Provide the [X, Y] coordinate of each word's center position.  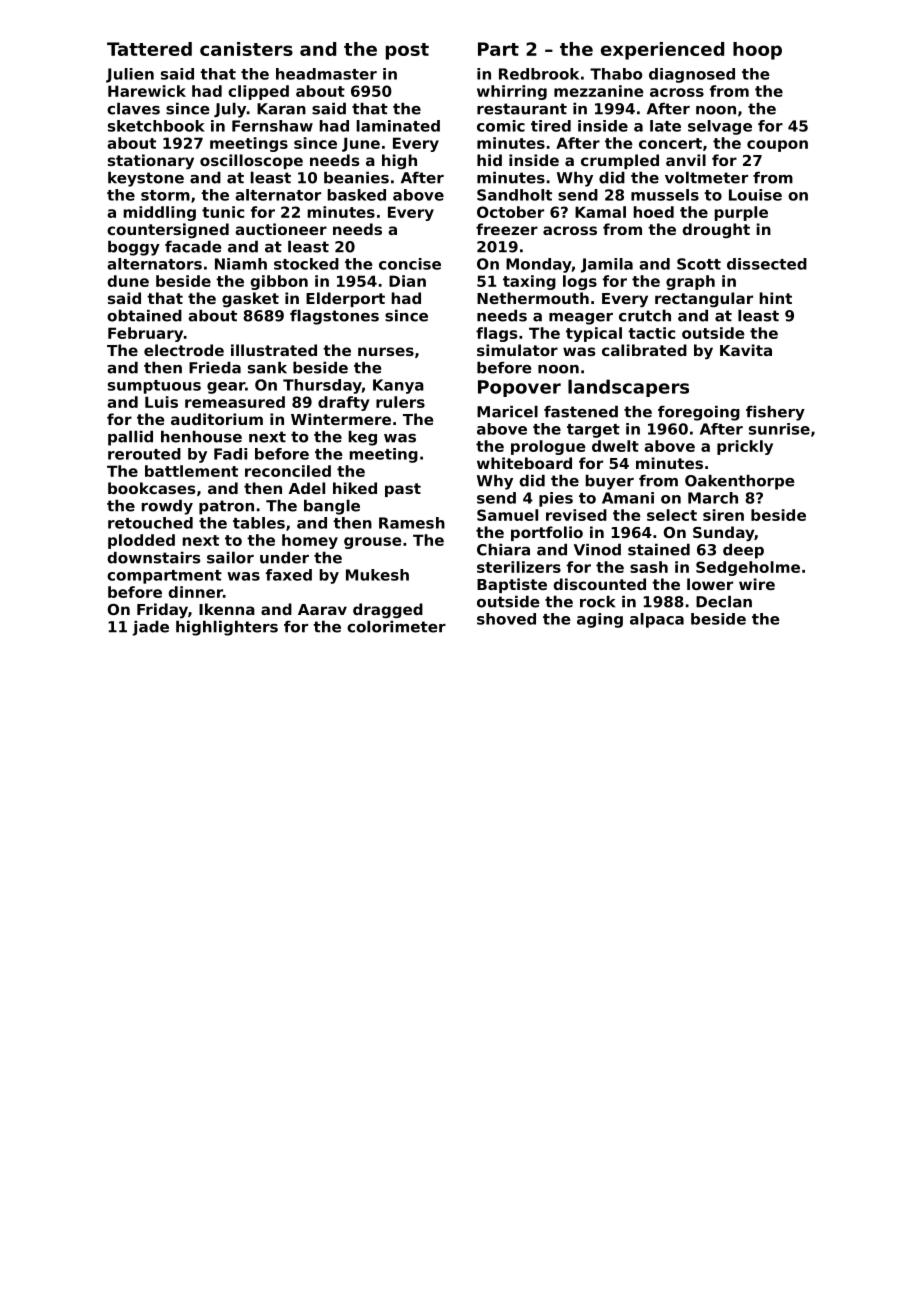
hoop [757, 51]
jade [150, 628]
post [407, 51]
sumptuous [154, 387]
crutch [645, 315]
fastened [581, 411]
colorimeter [396, 626]
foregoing [699, 413]
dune [128, 281]
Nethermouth [533, 298]
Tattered [149, 49]
